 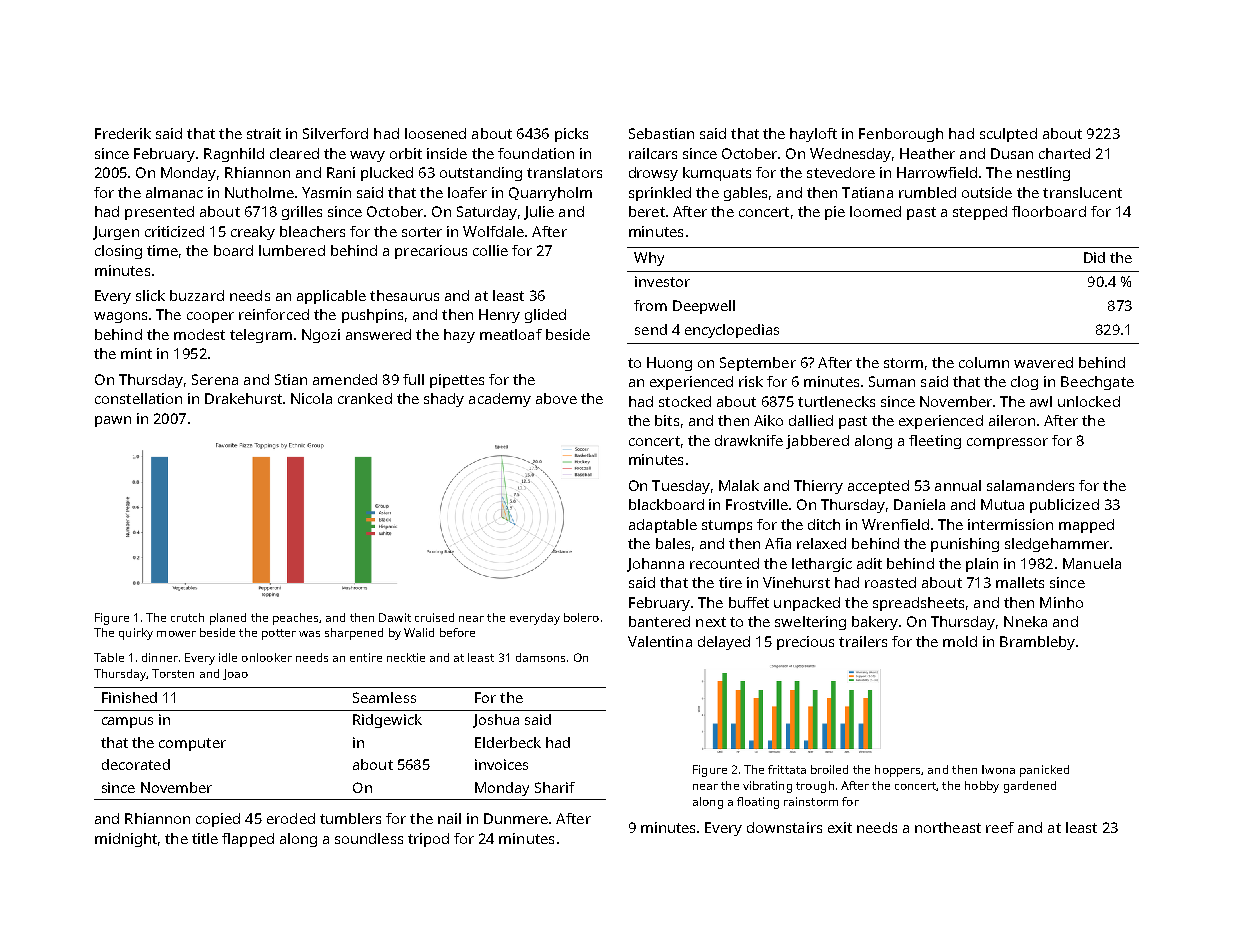 I want to click on sculpted, so click(x=1008, y=135).
